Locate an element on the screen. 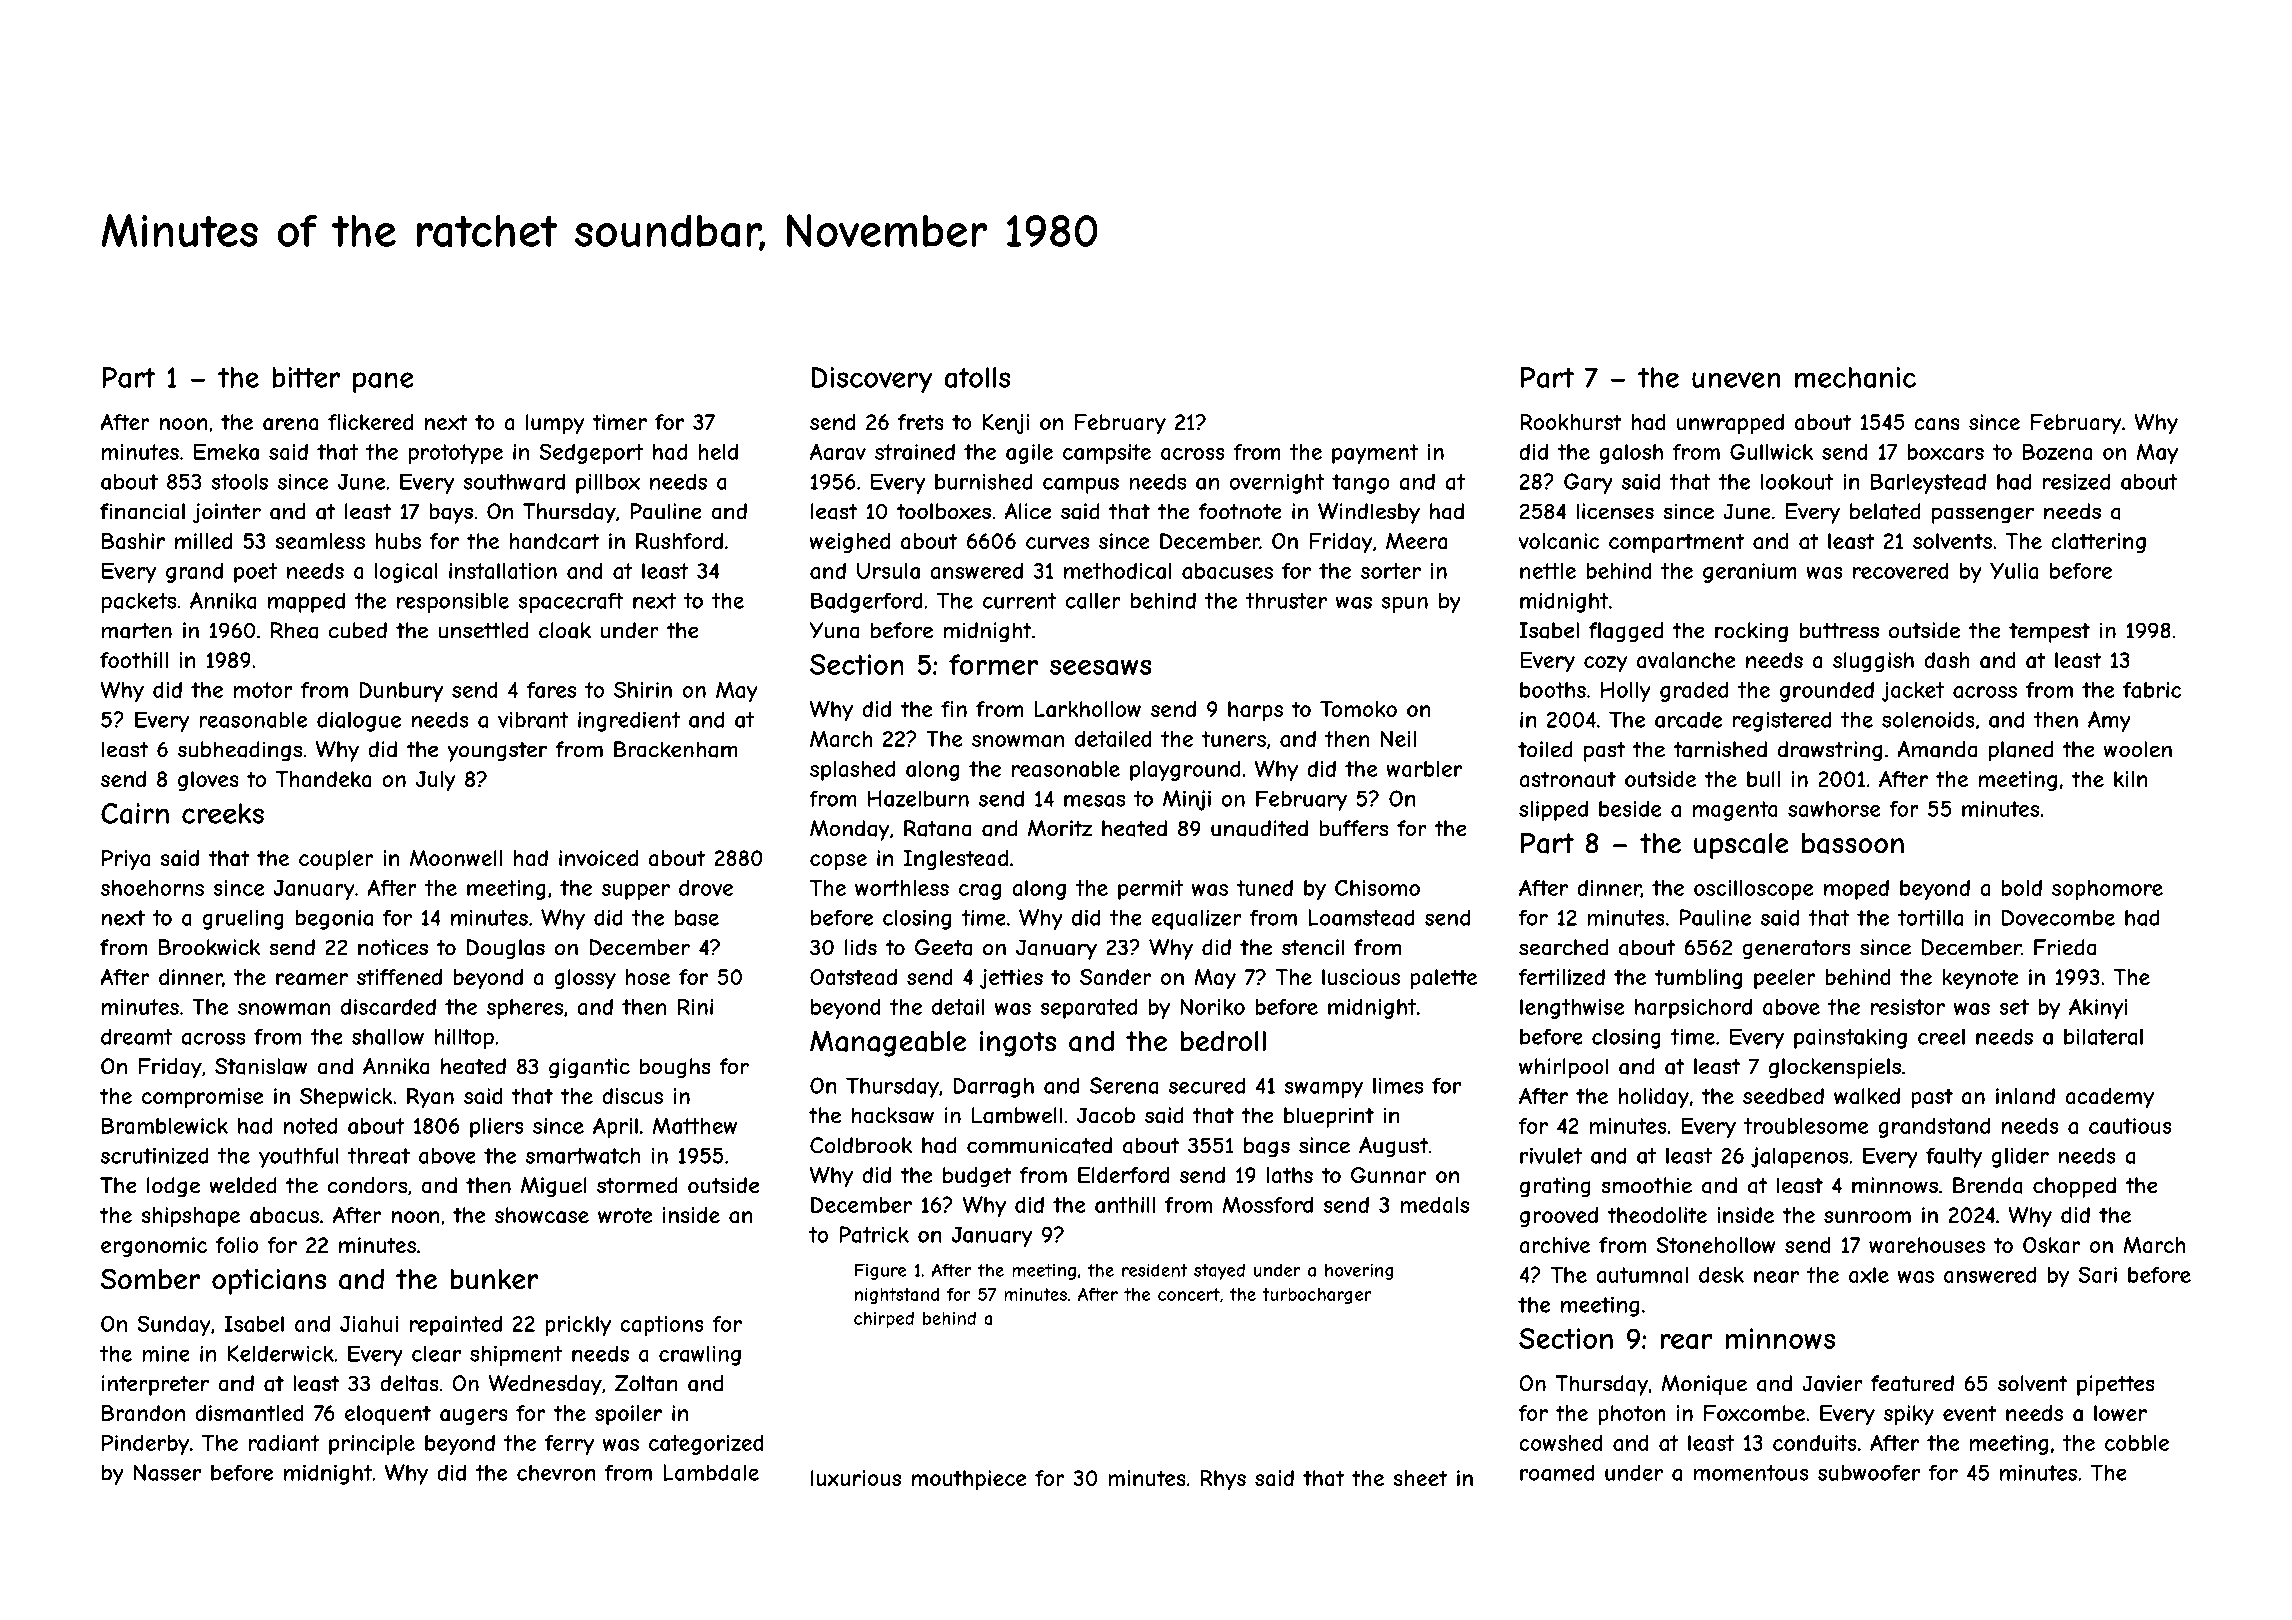 This screenshot has width=2292, height=1620. turbocharger is located at coordinates (1317, 1296).
